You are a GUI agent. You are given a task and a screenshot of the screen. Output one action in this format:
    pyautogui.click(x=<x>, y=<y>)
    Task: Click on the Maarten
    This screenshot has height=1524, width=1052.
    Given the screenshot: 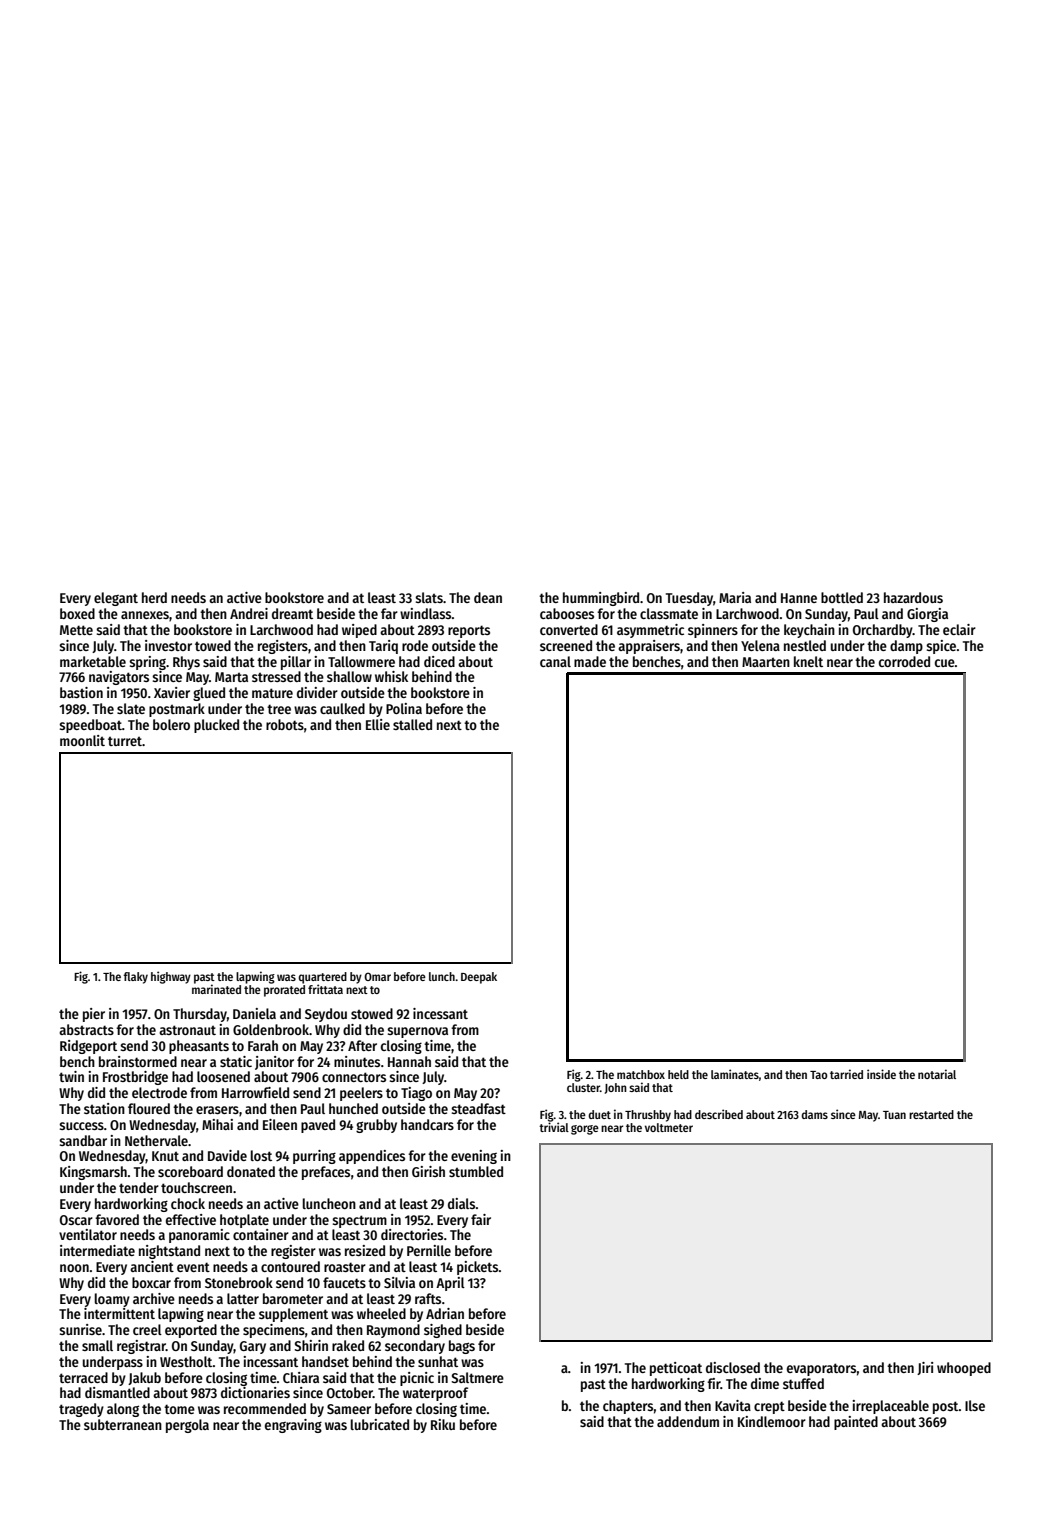 What is the action you would take?
    pyautogui.click(x=766, y=662)
